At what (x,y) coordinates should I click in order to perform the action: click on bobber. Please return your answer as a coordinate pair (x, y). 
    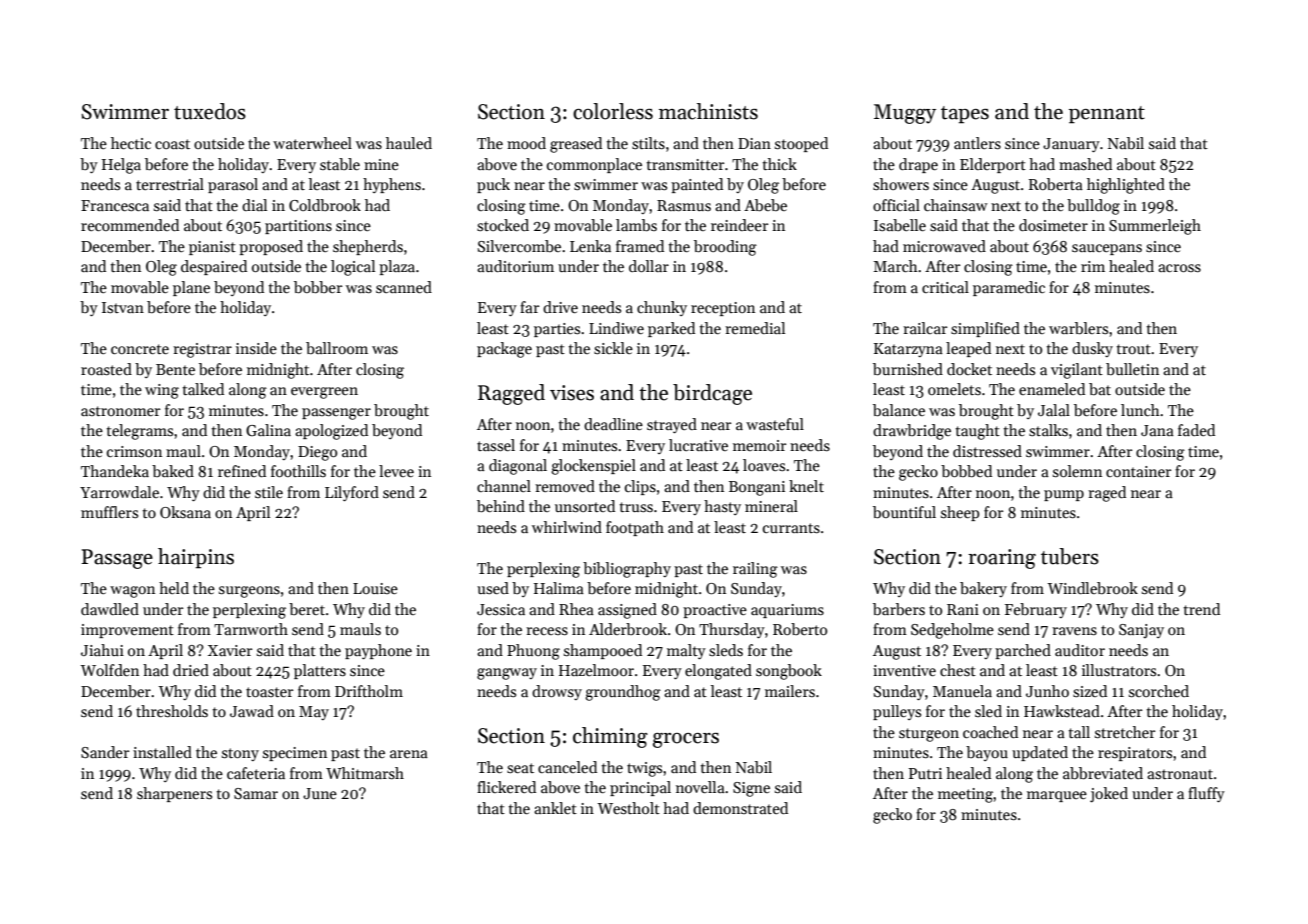
    Looking at the image, I should click on (318, 287).
